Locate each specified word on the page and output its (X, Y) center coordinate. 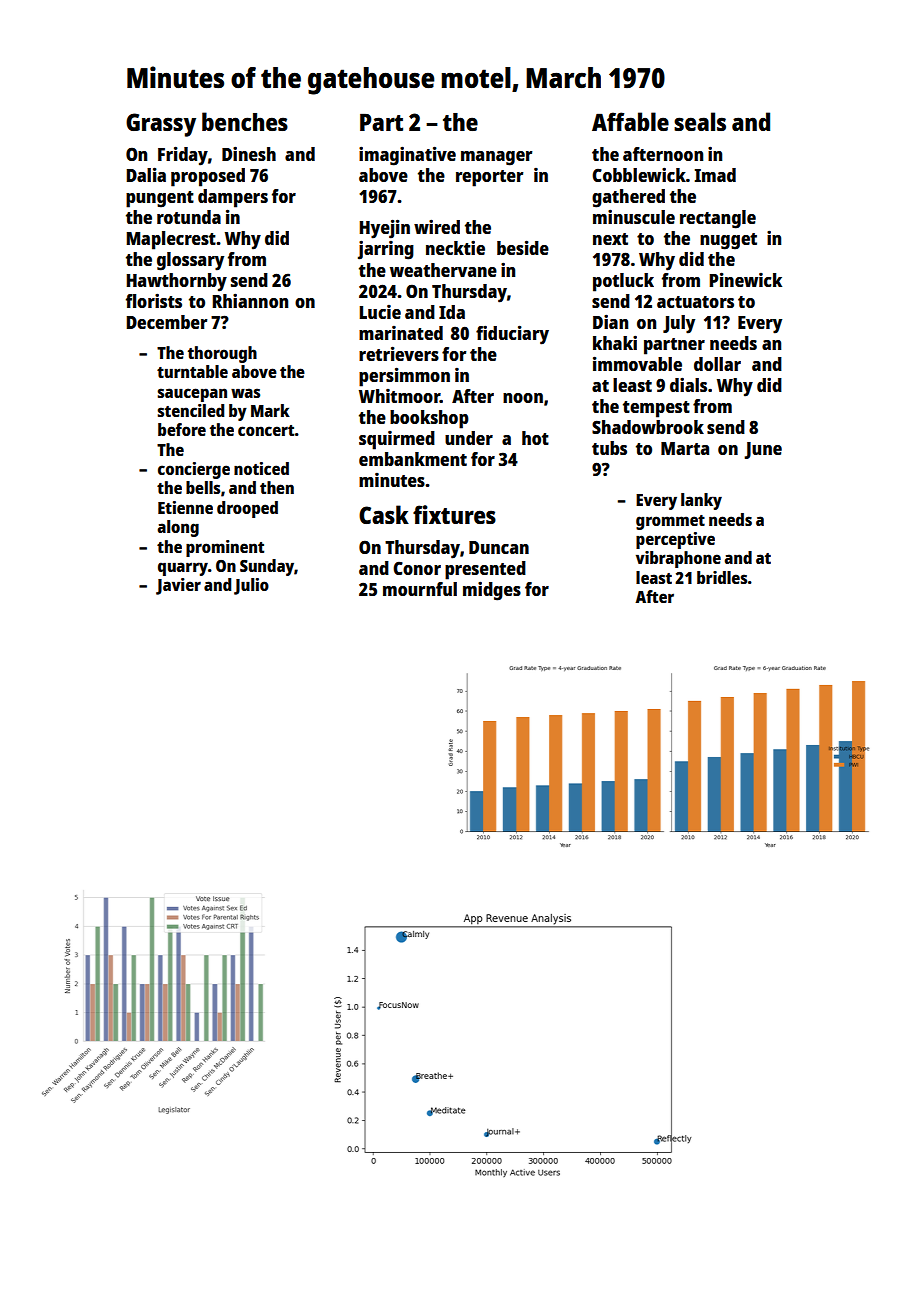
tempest (656, 409)
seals (700, 121)
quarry (183, 569)
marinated (401, 333)
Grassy (161, 125)
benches (245, 121)
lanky (701, 501)
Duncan (499, 547)
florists (154, 300)
